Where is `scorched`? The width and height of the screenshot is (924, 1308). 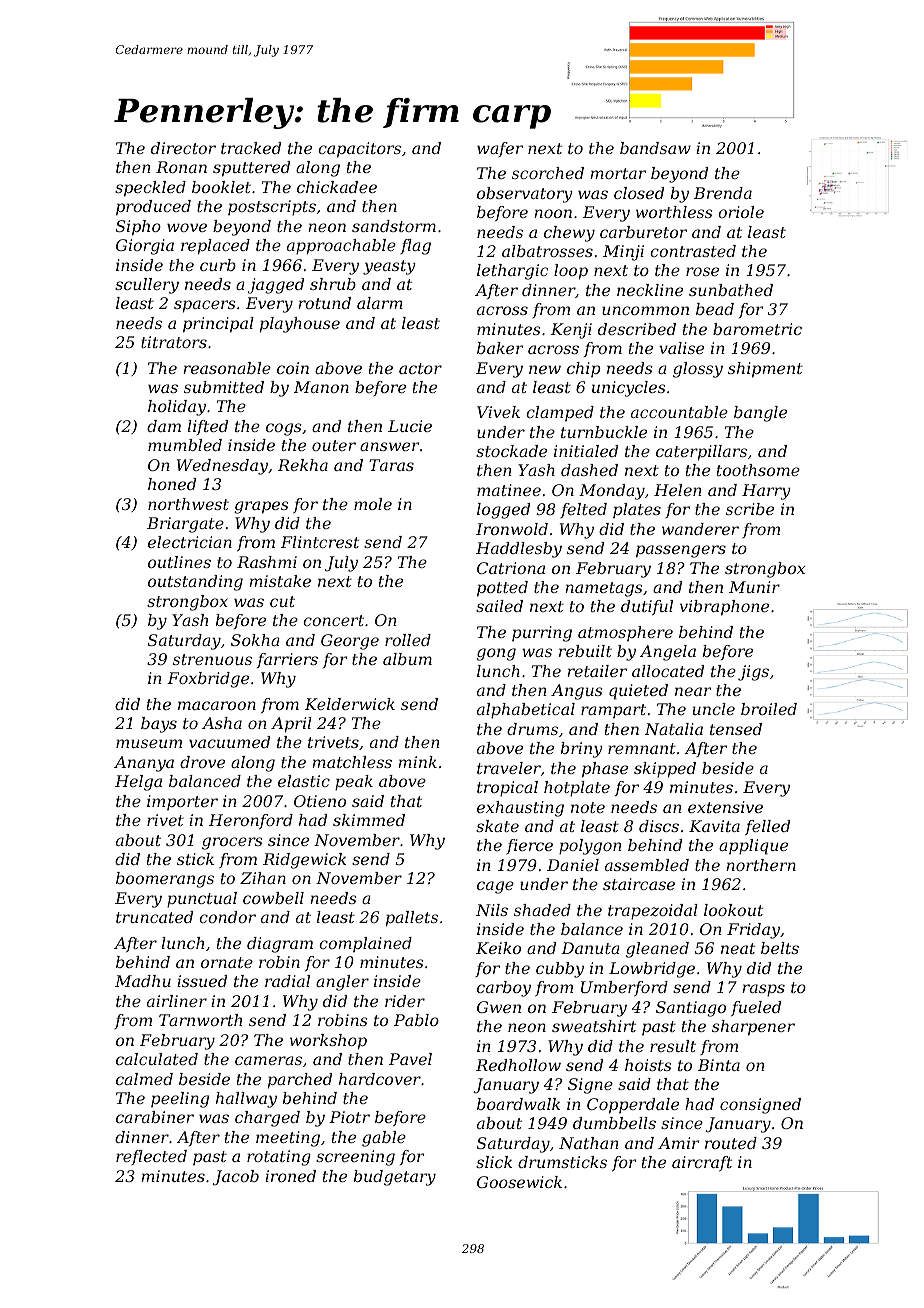
scorched is located at coordinates (548, 173).
